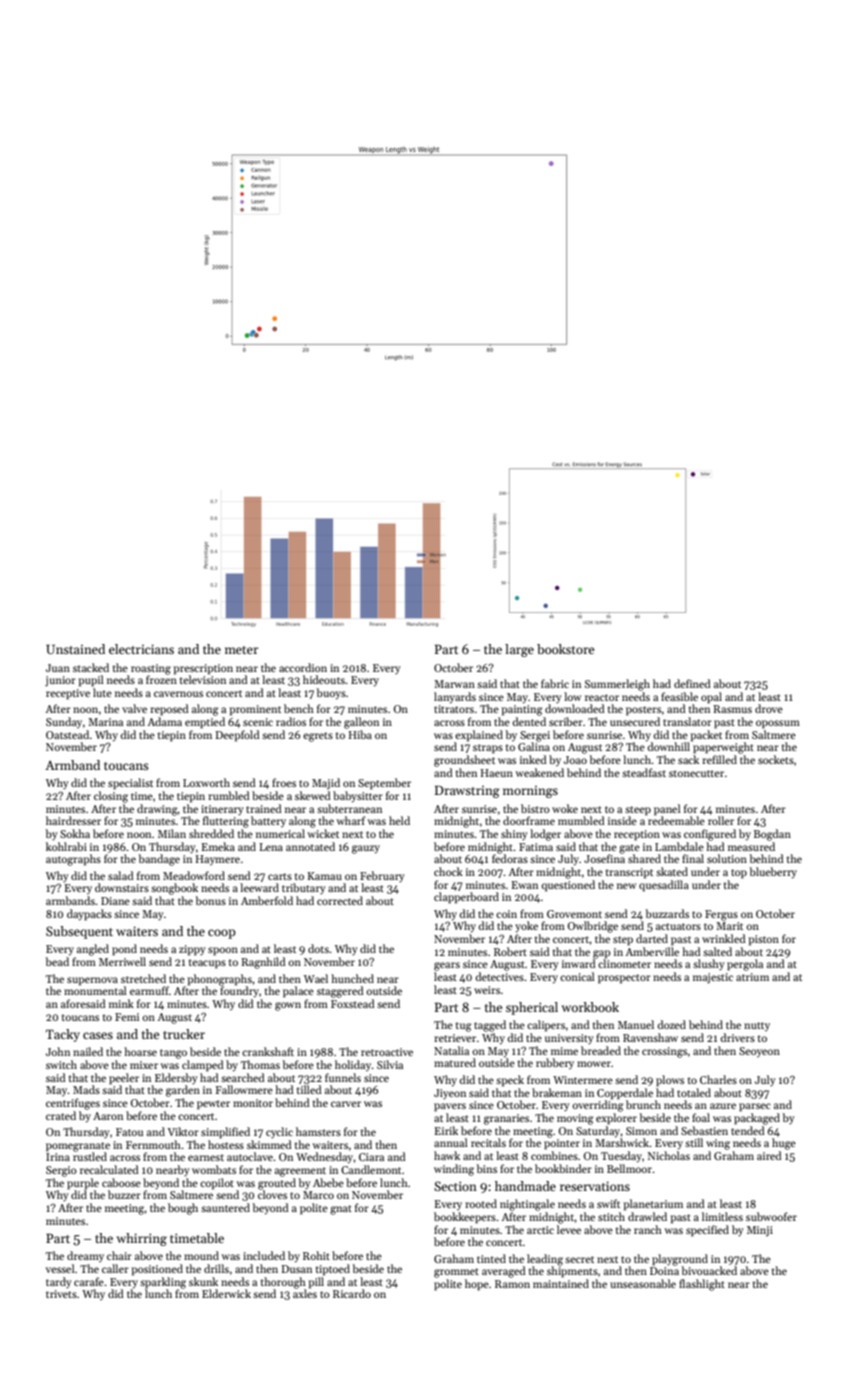  I want to click on carver, so click(346, 1104).
